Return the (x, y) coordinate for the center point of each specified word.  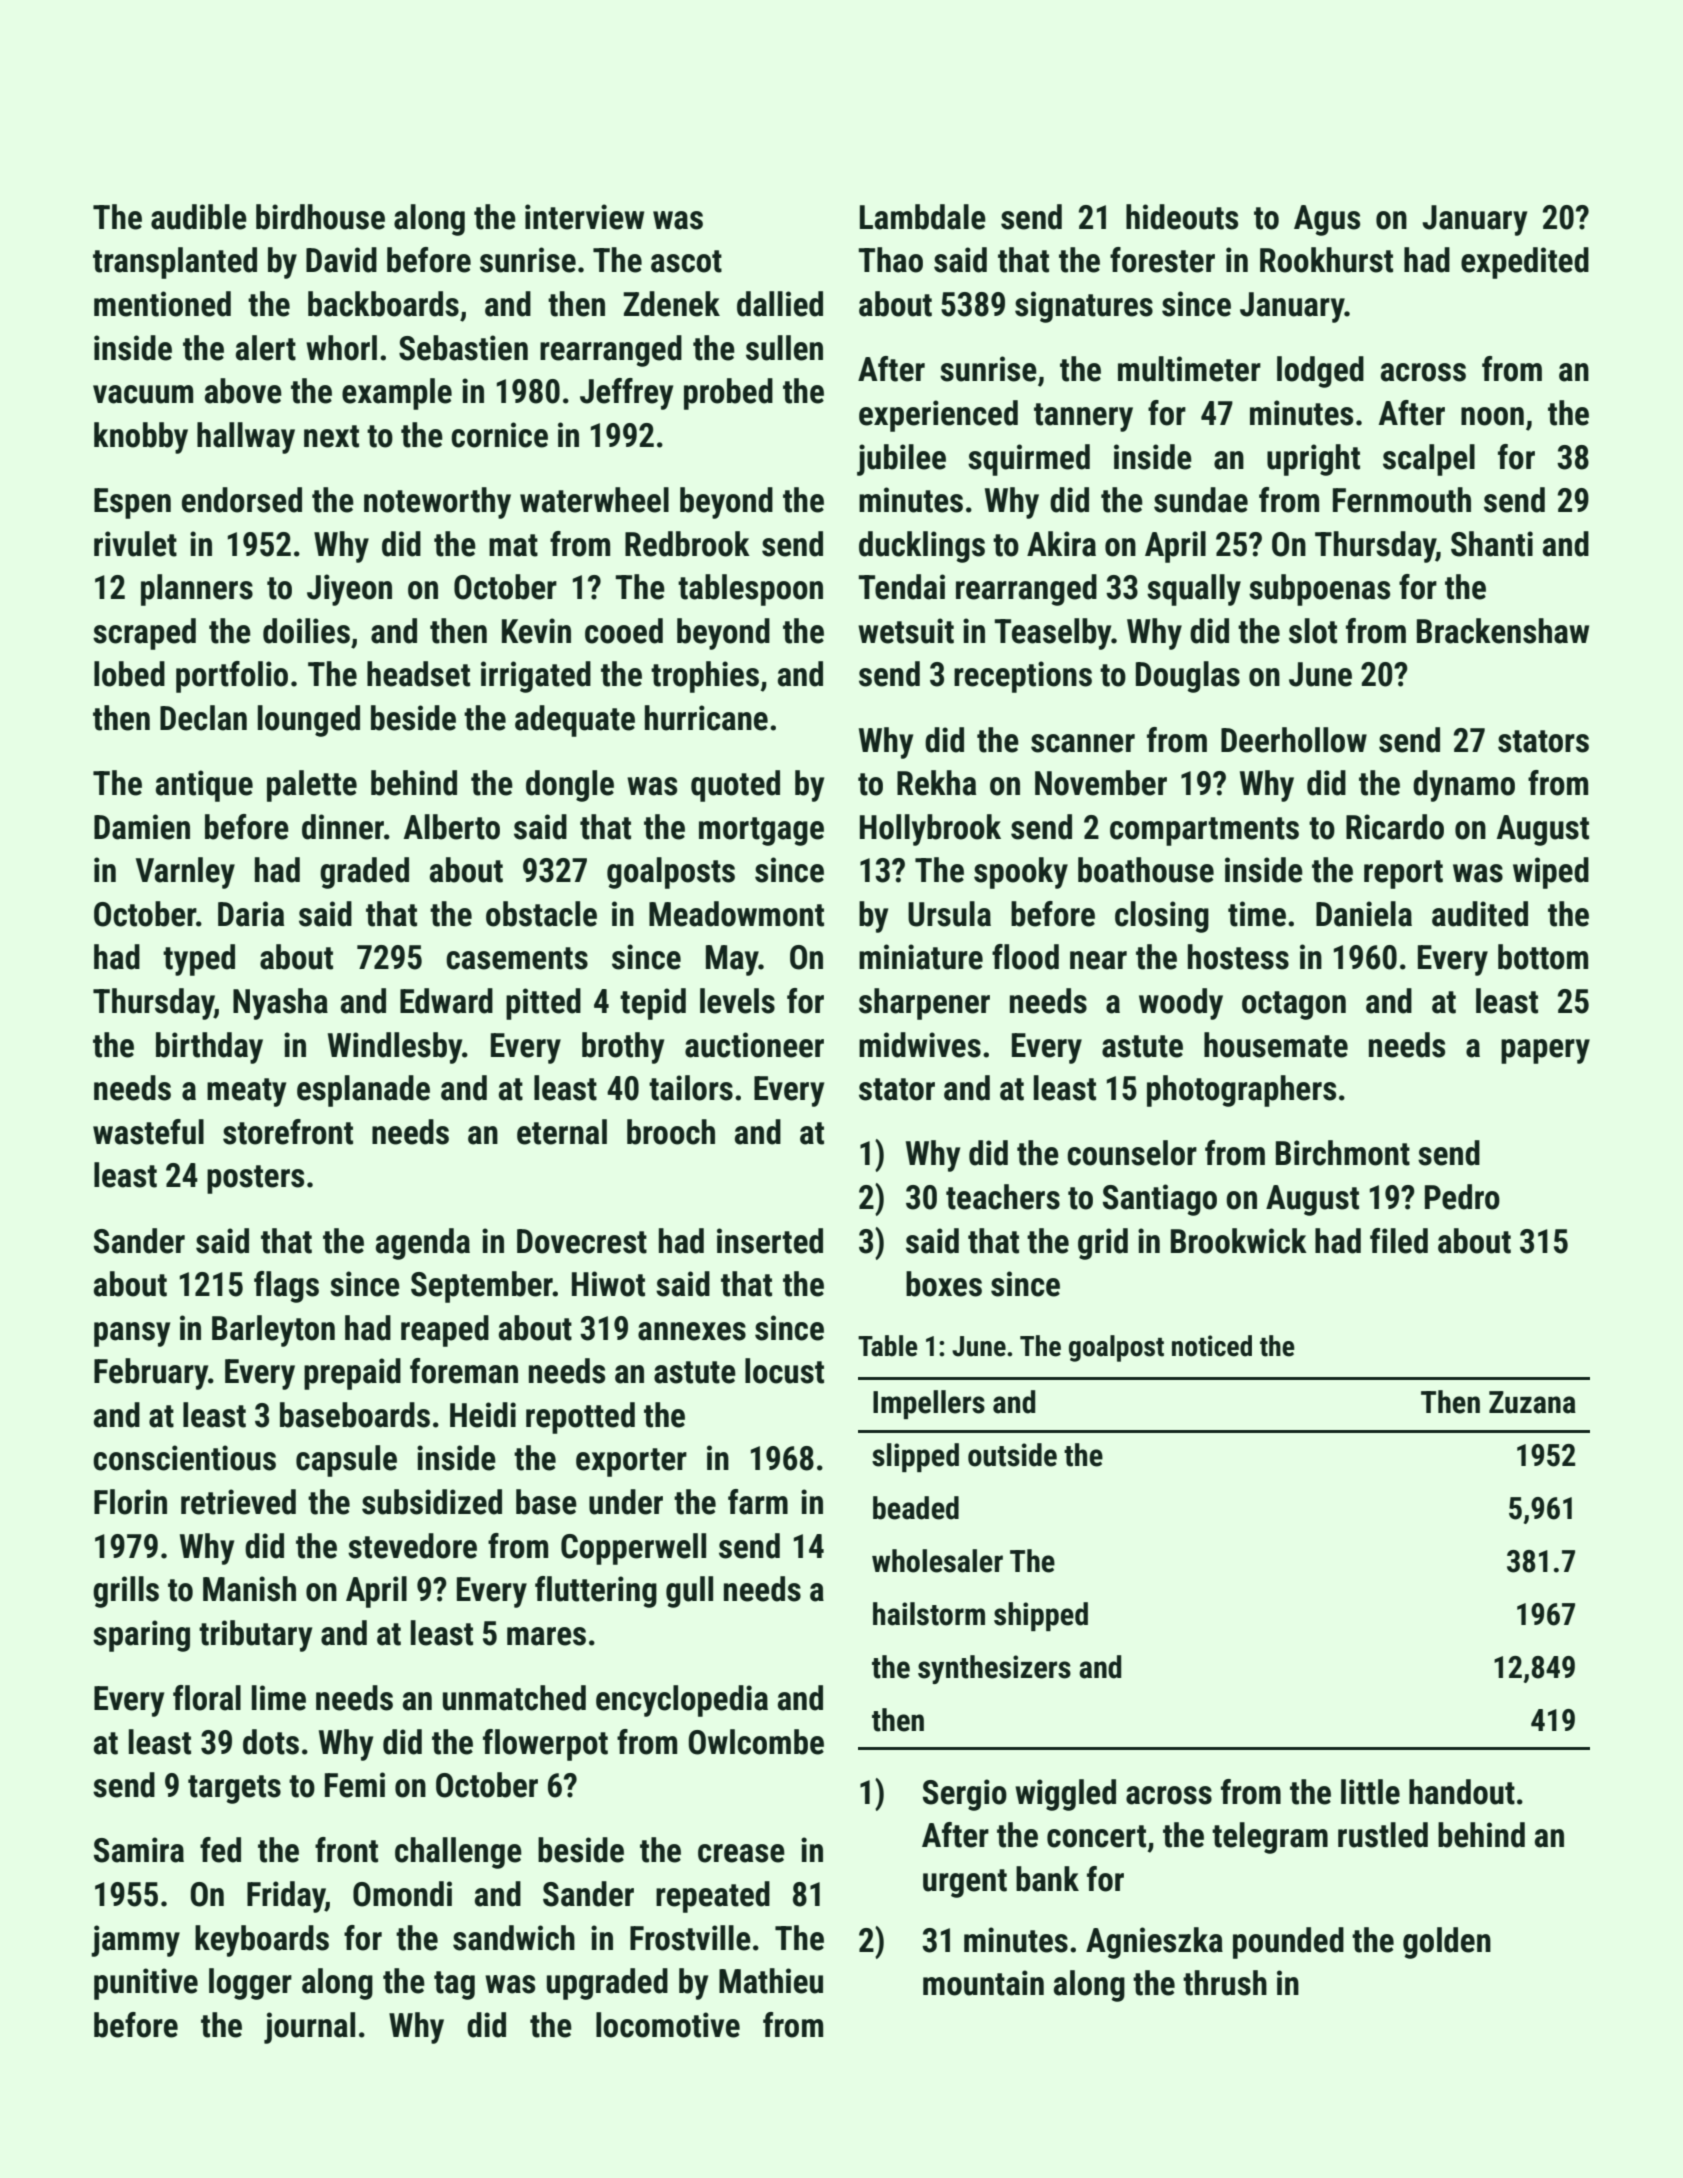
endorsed (242, 500)
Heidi (483, 1415)
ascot (686, 261)
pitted (543, 1004)
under (626, 1502)
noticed (1212, 1346)
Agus (1327, 220)
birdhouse (320, 217)
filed (1399, 1241)
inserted (770, 1241)
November (1101, 783)
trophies (705, 677)
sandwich (514, 1938)
